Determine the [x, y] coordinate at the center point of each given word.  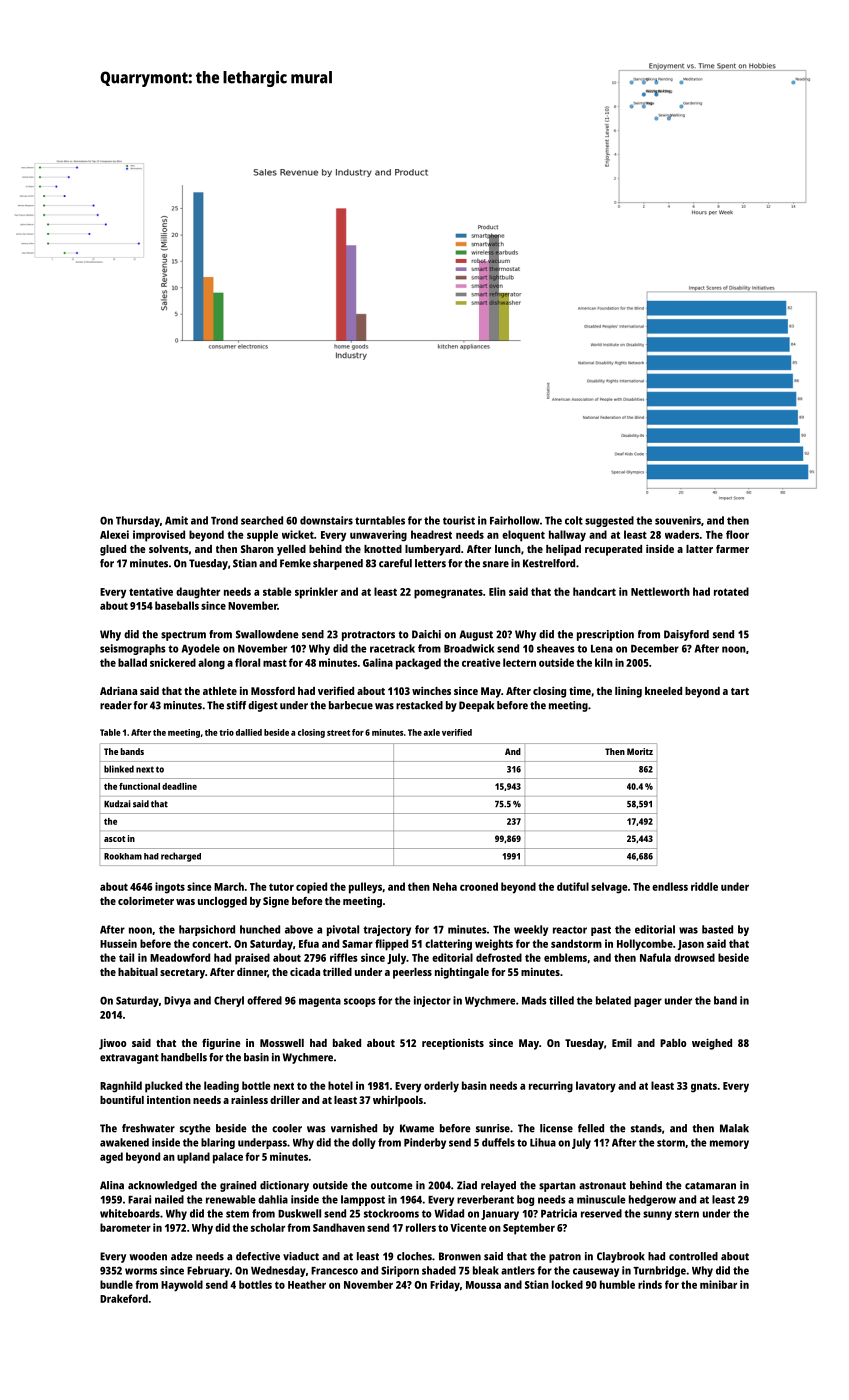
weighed [712, 1044]
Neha [445, 886]
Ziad [467, 1185]
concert [210, 944]
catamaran [710, 1186]
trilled [337, 971]
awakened [124, 1142]
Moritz [640, 751]
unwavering [378, 536]
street [338, 733]
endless [670, 886]
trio [226, 732]
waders [682, 534]
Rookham [123, 856]
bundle [116, 1284]
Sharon [257, 549]
